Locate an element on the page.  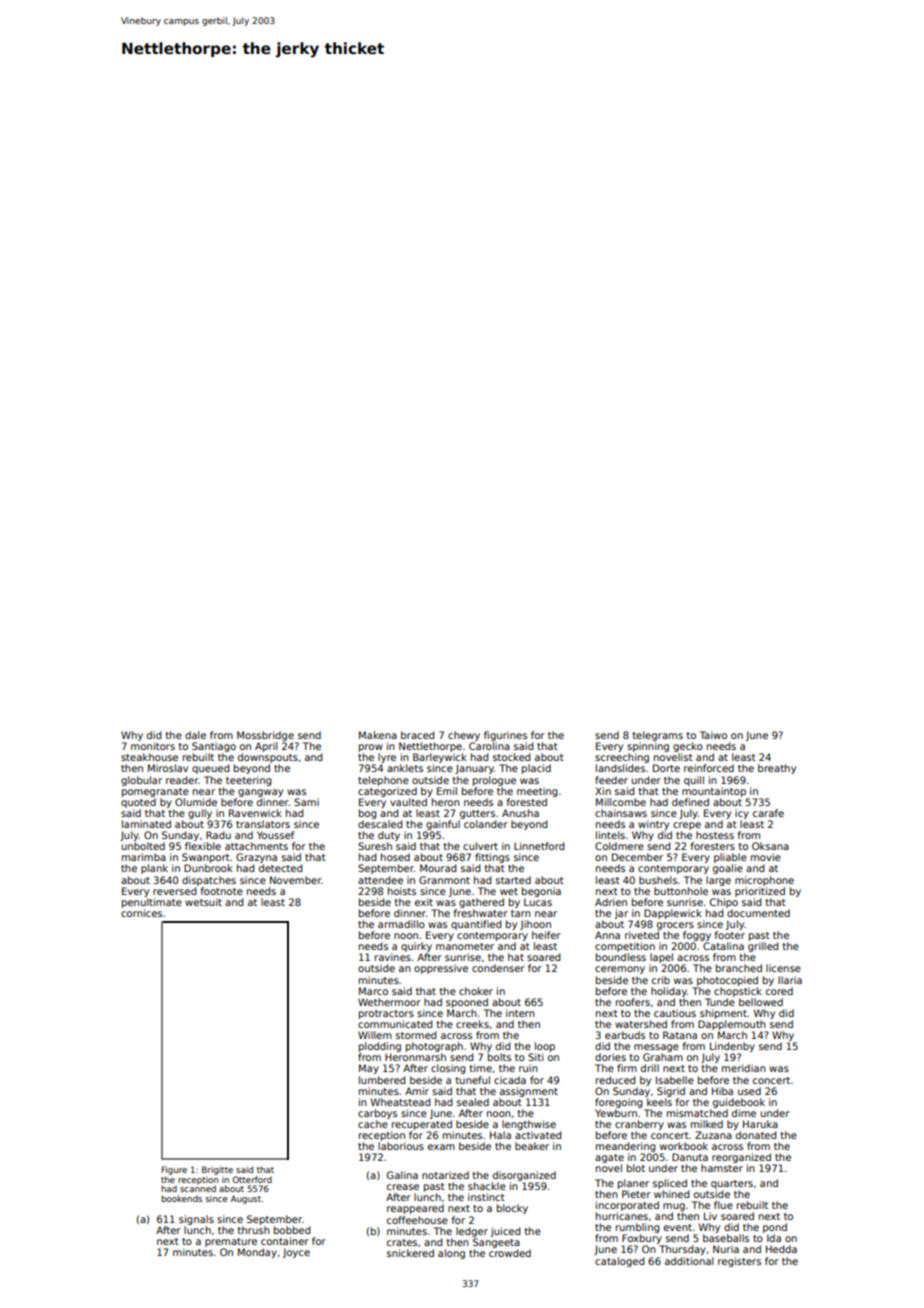
quoted is located at coordinates (138, 803).
